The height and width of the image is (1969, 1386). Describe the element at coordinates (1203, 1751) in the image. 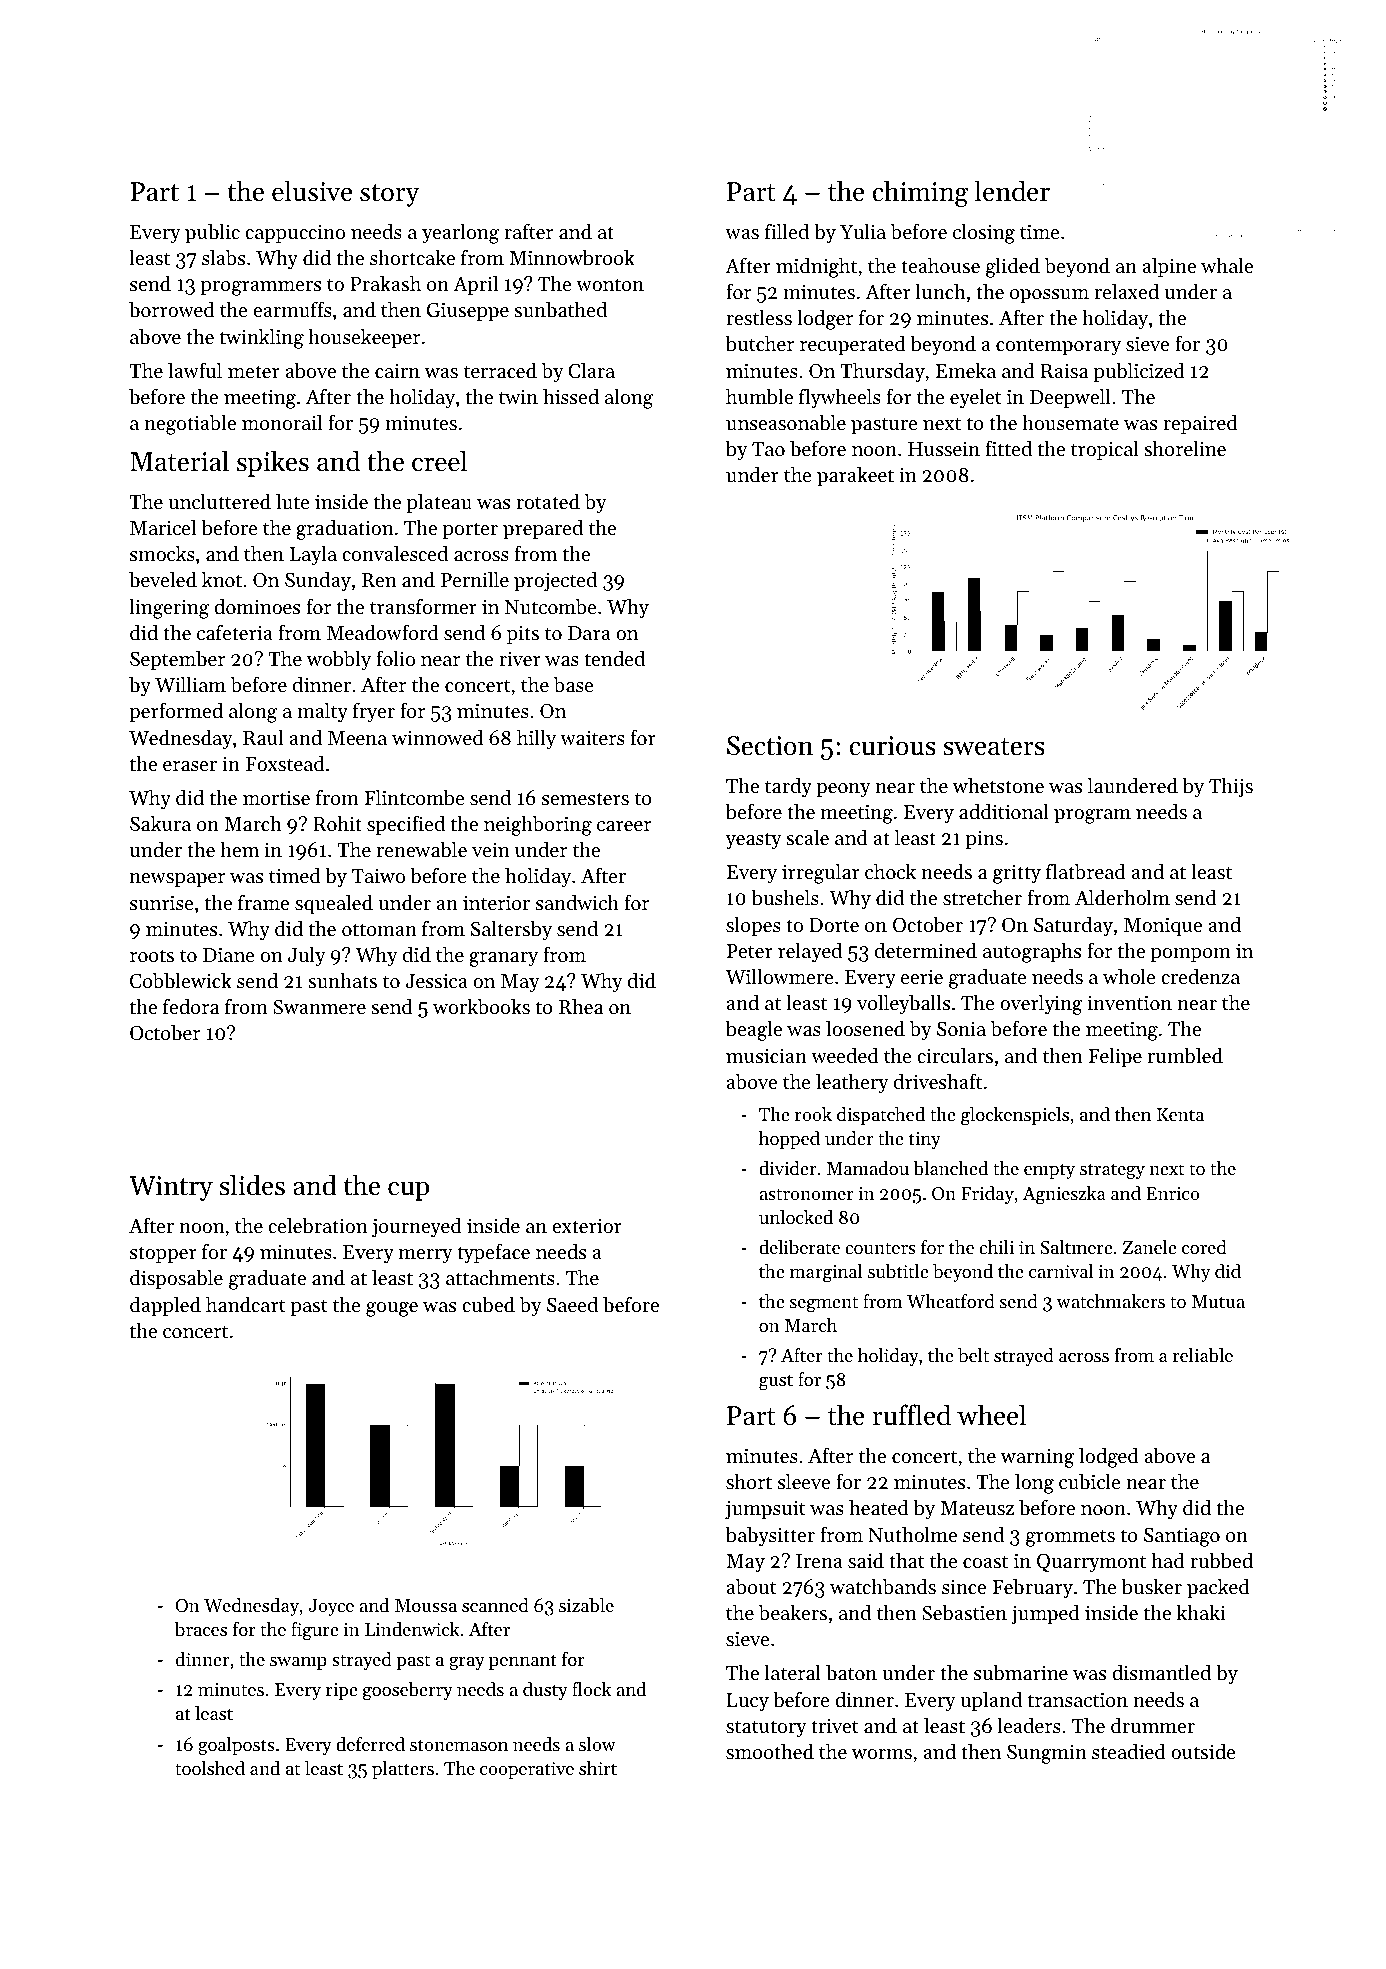

I see `outside` at that location.
